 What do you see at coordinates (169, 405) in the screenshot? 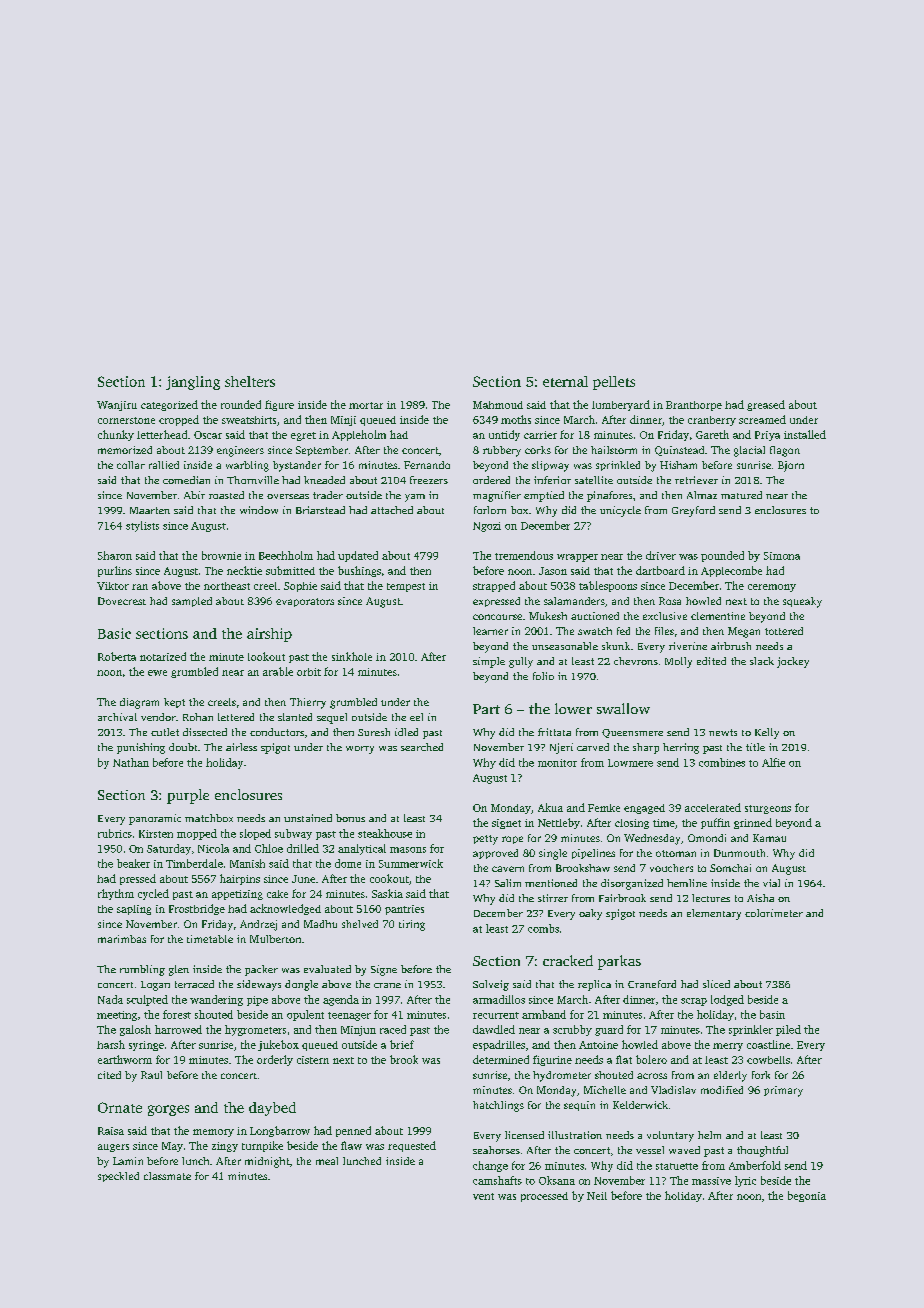
I see `categorized` at bounding box center [169, 405].
